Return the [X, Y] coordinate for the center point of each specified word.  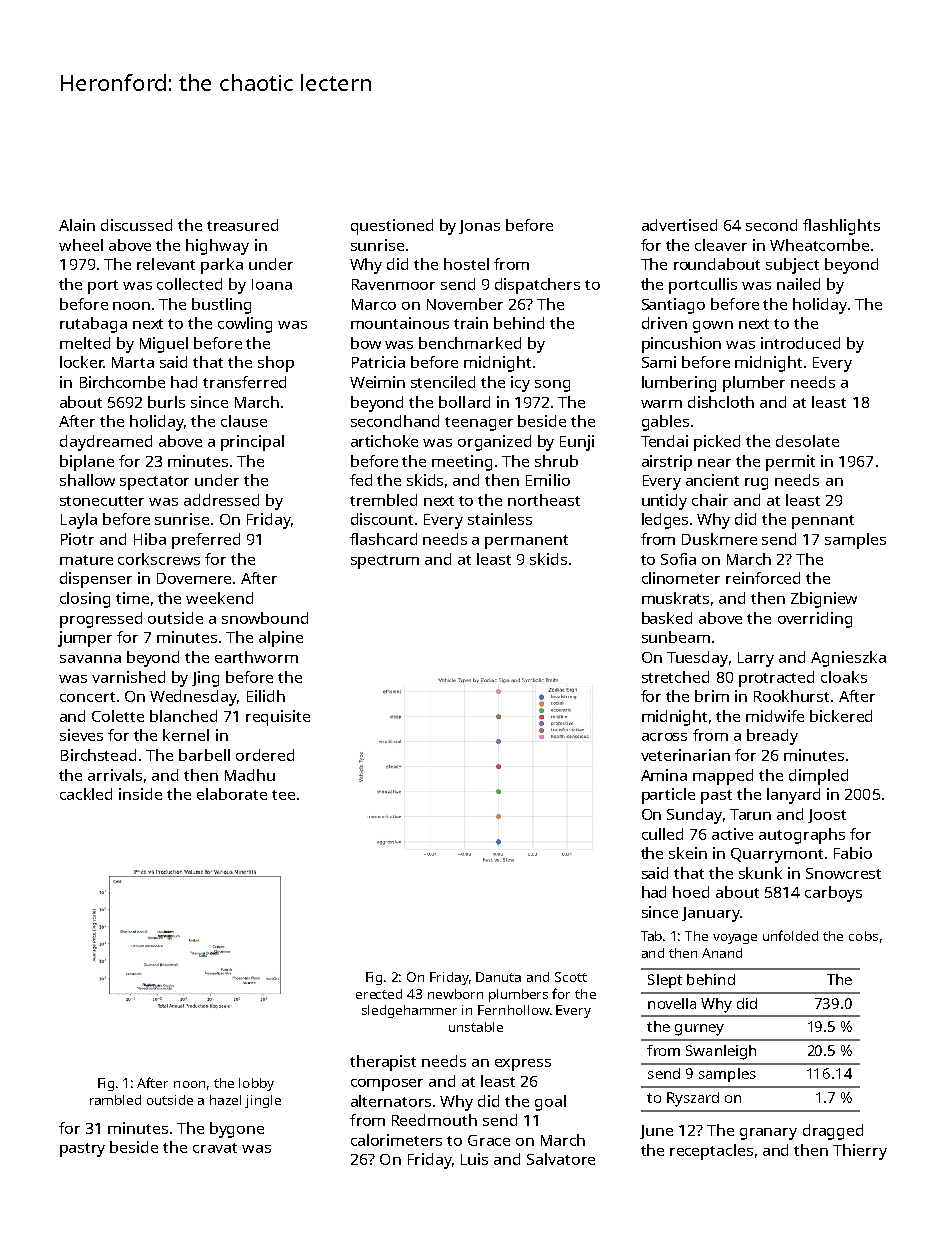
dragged [833, 1132]
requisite [278, 718]
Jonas [479, 227]
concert [87, 697]
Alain [77, 225]
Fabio [853, 853]
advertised [679, 225]
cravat [215, 1148]
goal [550, 1103]
